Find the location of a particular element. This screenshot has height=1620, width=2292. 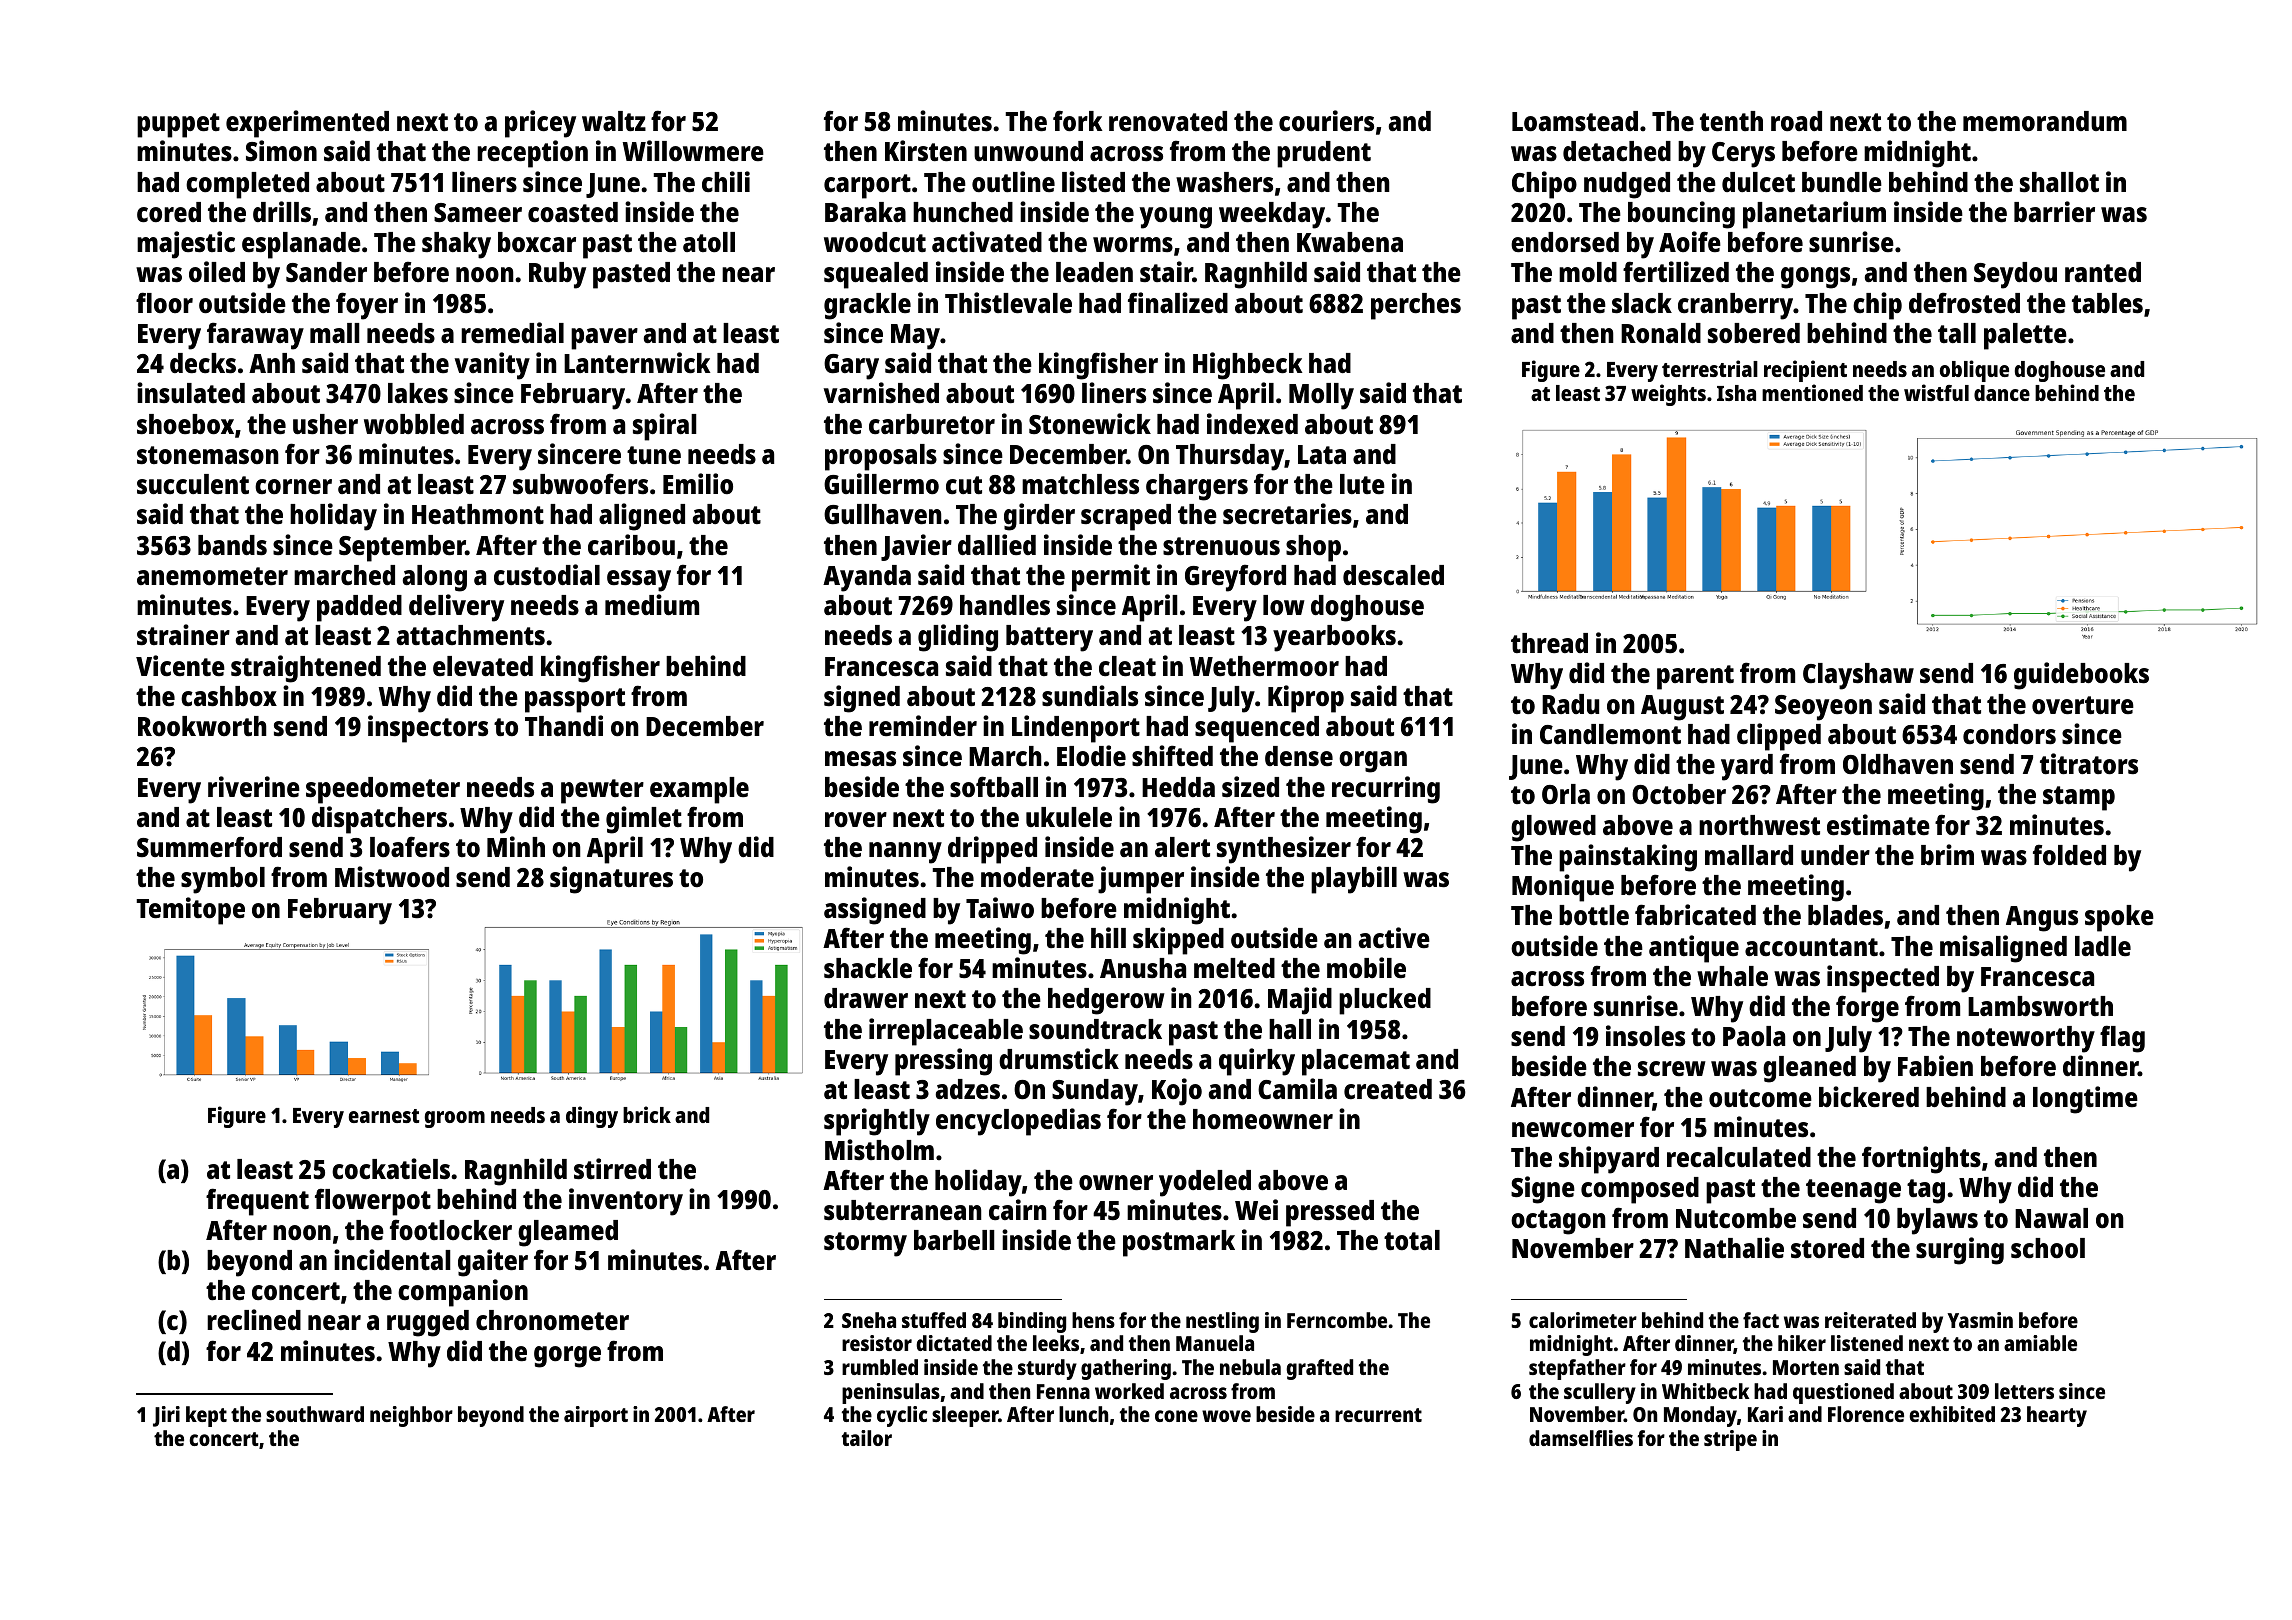

Kiprop is located at coordinates (1306, 699).
